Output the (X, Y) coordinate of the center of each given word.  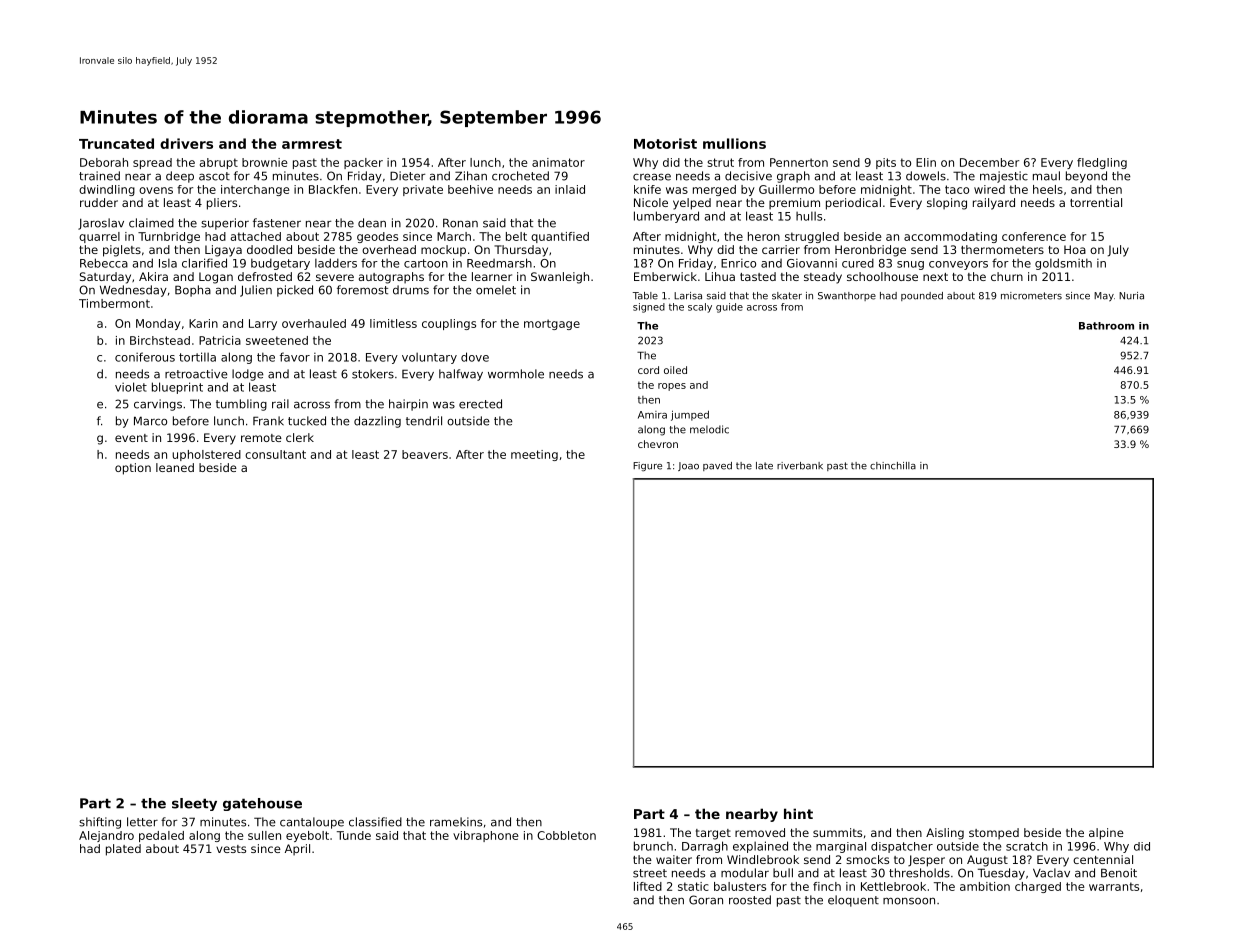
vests (231, 849)
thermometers (1002, 249)
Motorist (665, 143)
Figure (647, 466)
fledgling (1102, 163)
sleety (194, 804)
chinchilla (893, 466)
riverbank (800, 466)
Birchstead (160, 340)
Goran (706, 900)
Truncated (116, 143)
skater (787, 296)
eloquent (853, 901)
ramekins (456, 822)
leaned (175, 467)
